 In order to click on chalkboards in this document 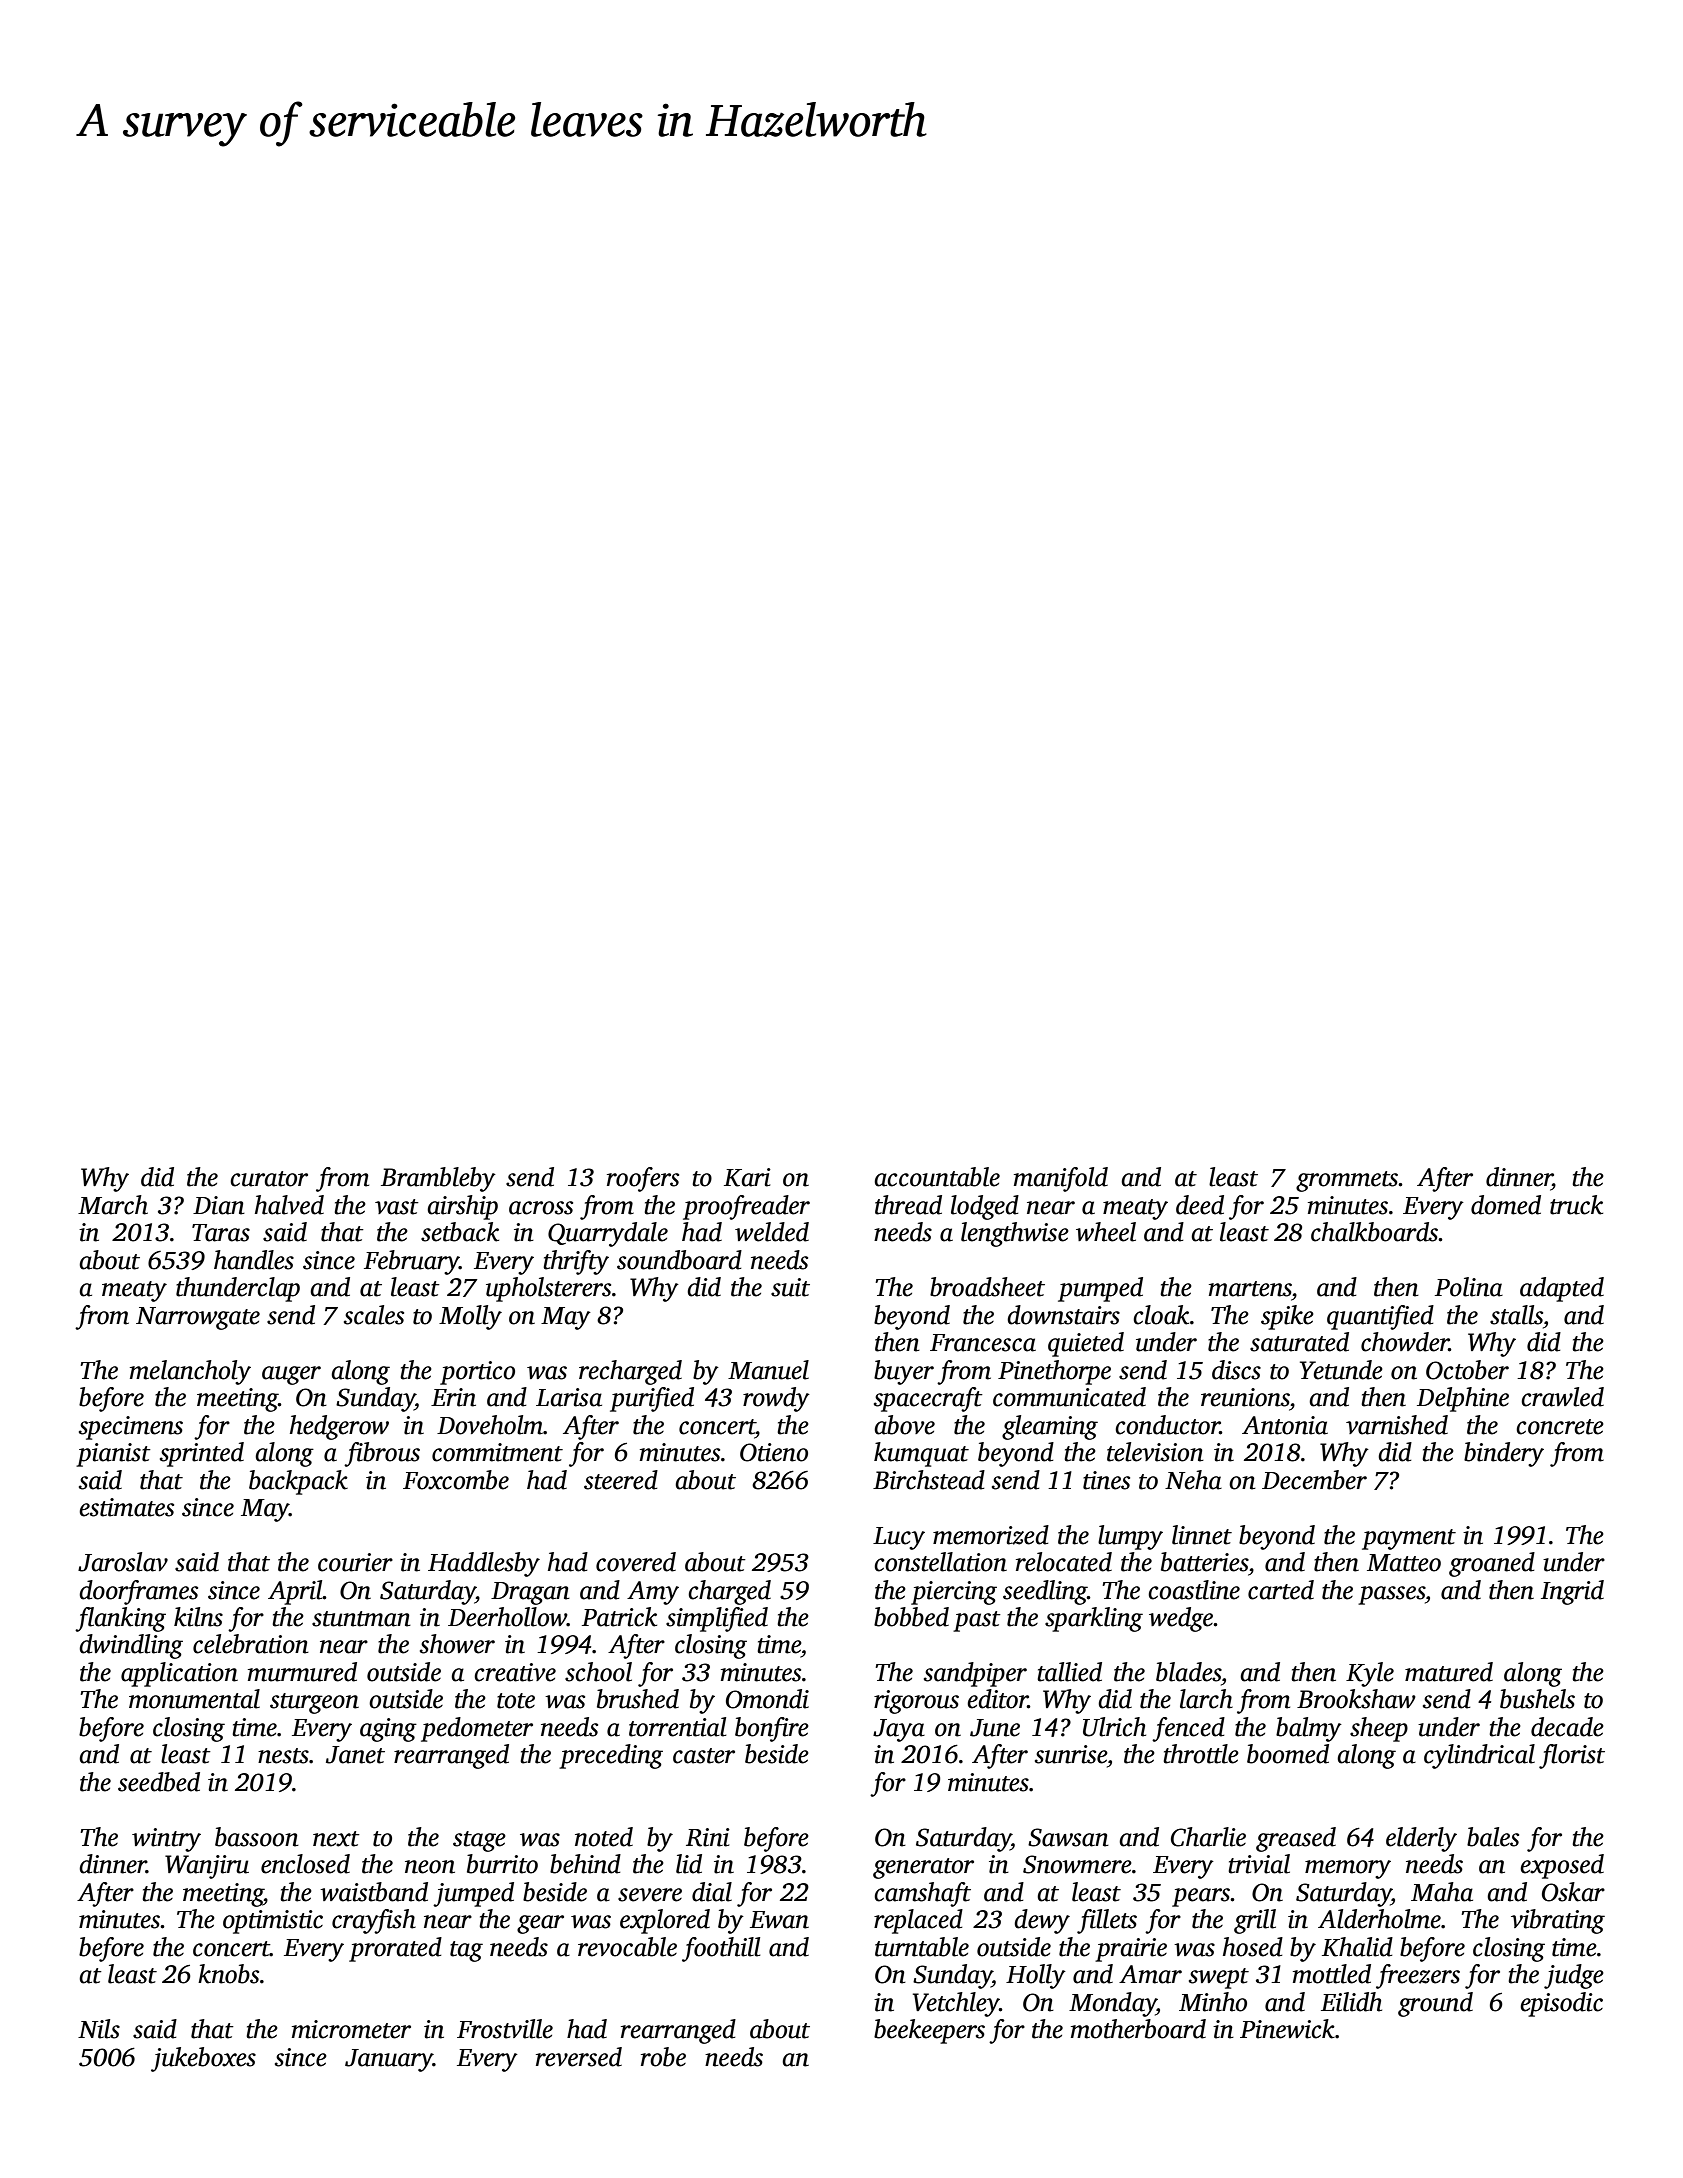, I will do `click(1374, 1232)`.
